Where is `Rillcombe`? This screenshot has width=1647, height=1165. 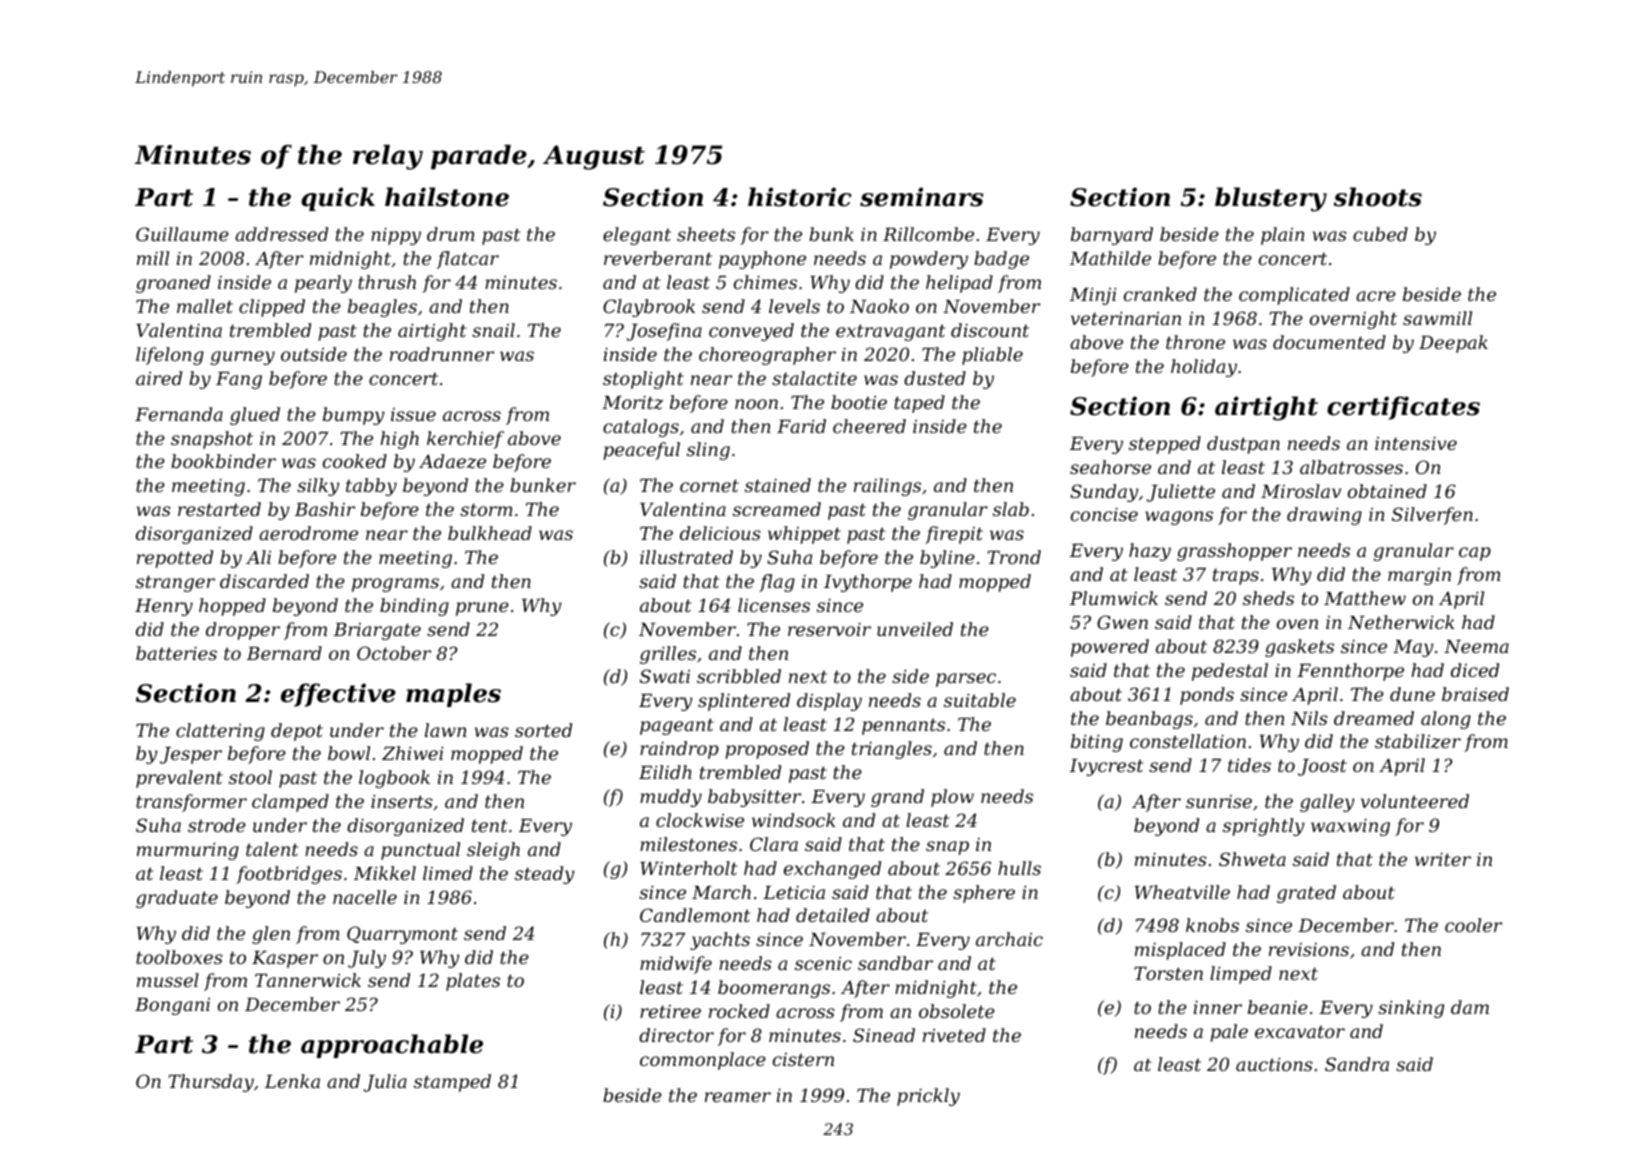 Rillcombe is located at coordinates (928, 234).
